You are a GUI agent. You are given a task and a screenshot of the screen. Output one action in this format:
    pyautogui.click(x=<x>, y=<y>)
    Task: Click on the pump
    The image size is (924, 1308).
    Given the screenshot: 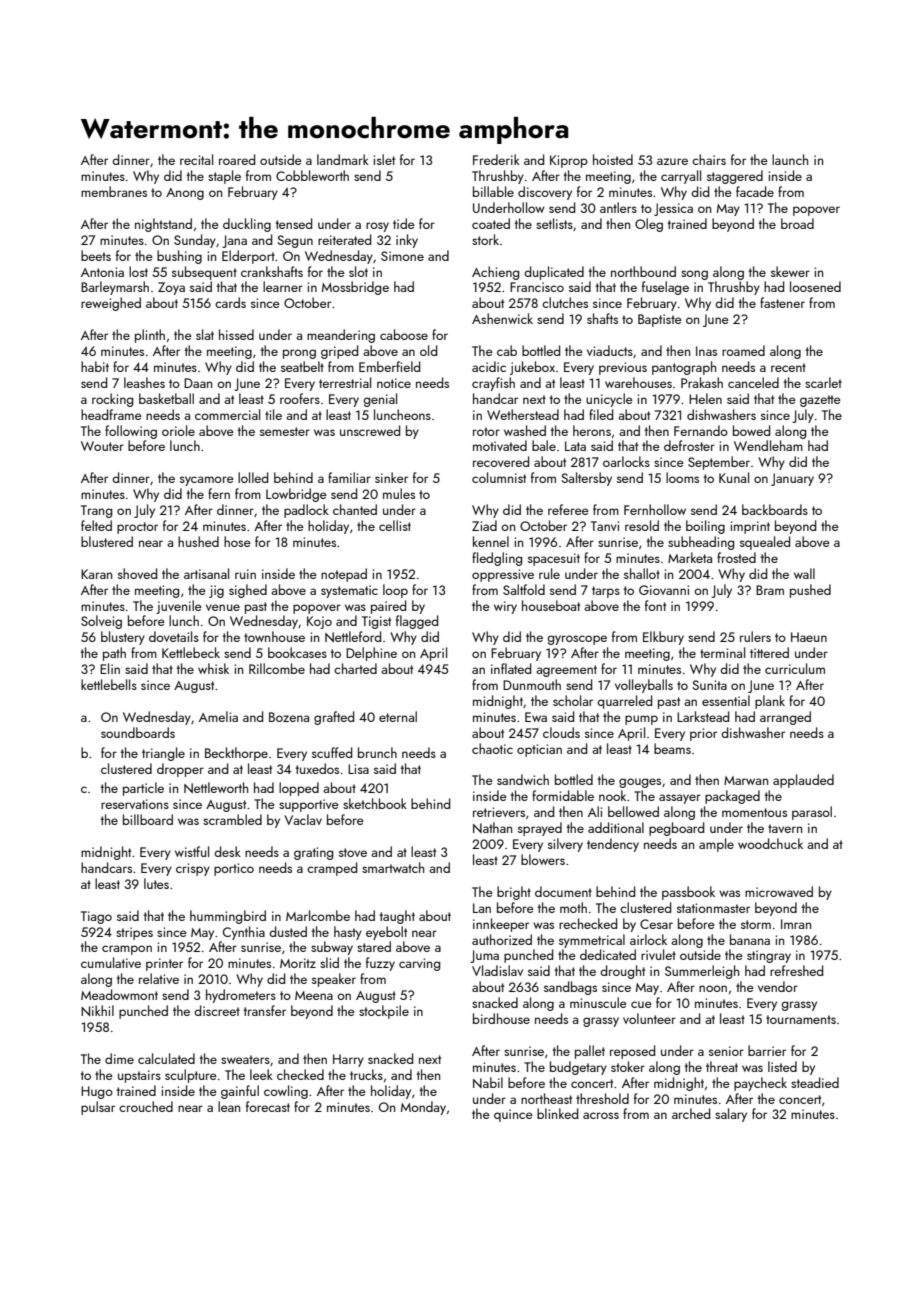 What is the action you would take?
    pyautogui.click(x=641, y=720)
